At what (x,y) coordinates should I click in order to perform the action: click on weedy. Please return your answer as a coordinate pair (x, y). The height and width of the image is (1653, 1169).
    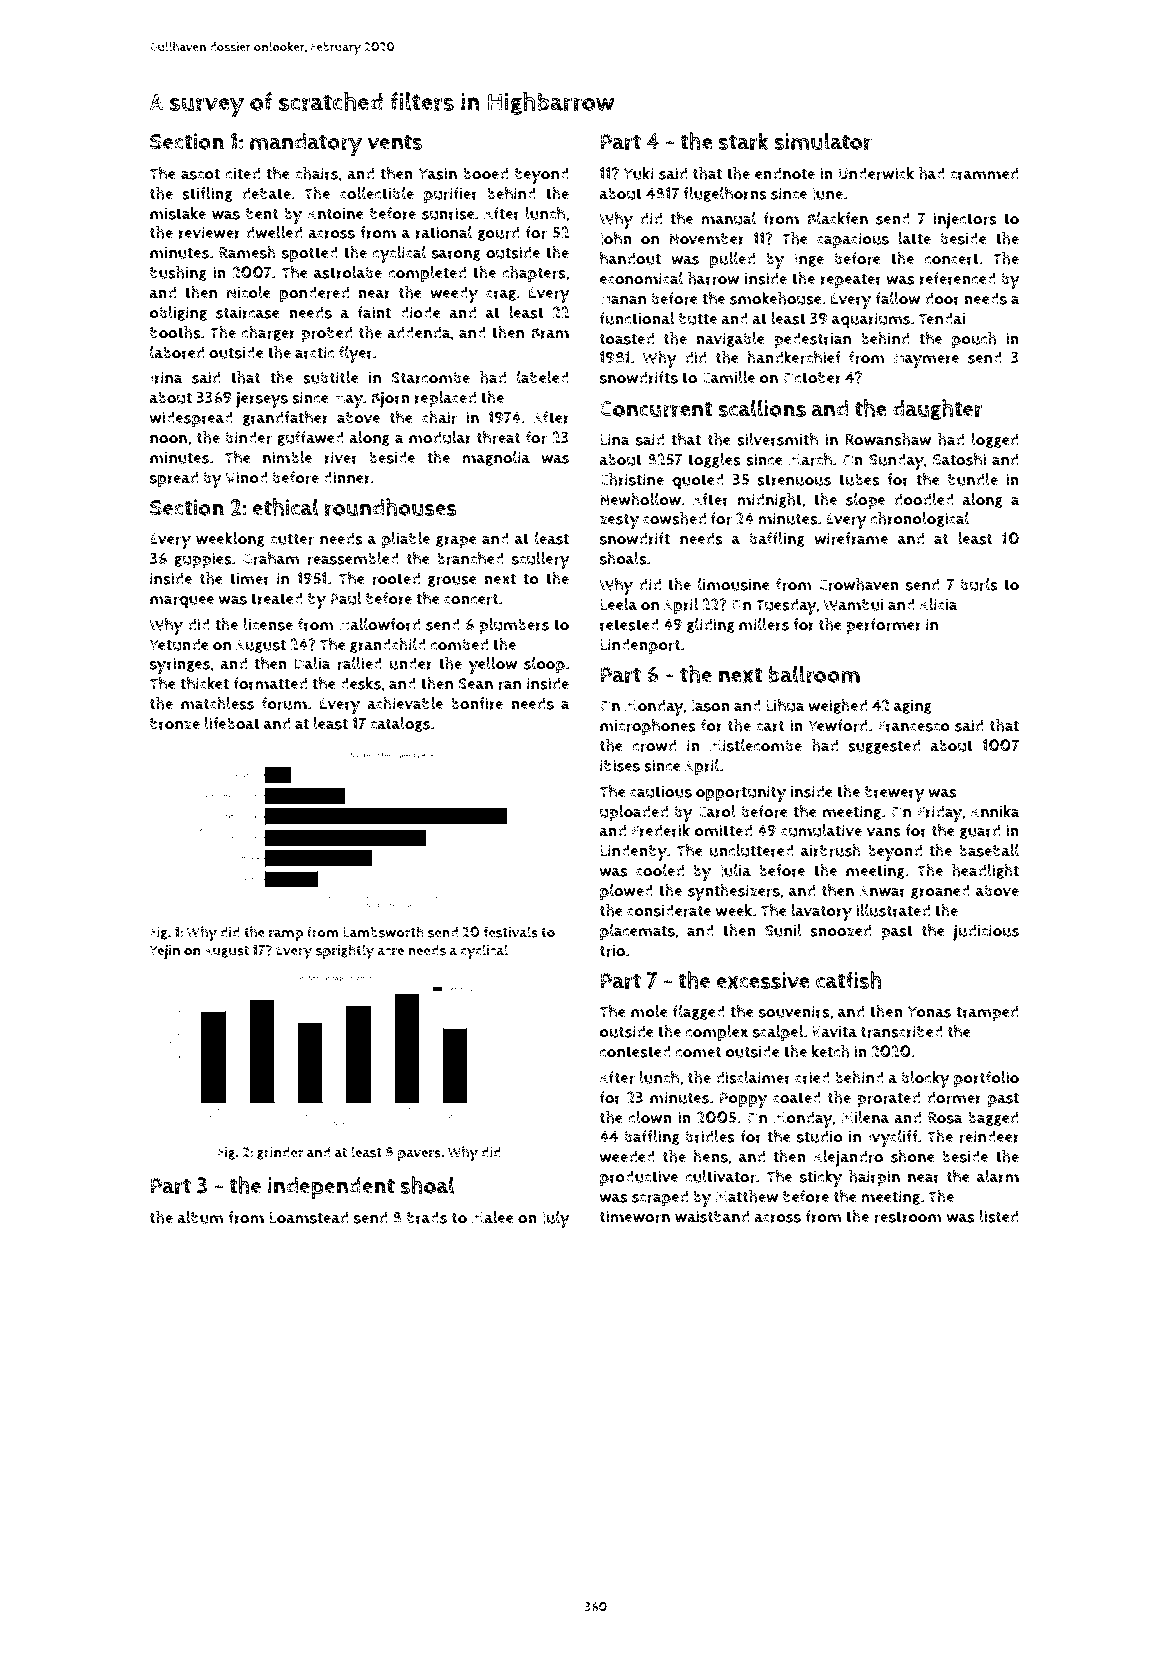
    Looking at the image, I should click on (454, 294).
